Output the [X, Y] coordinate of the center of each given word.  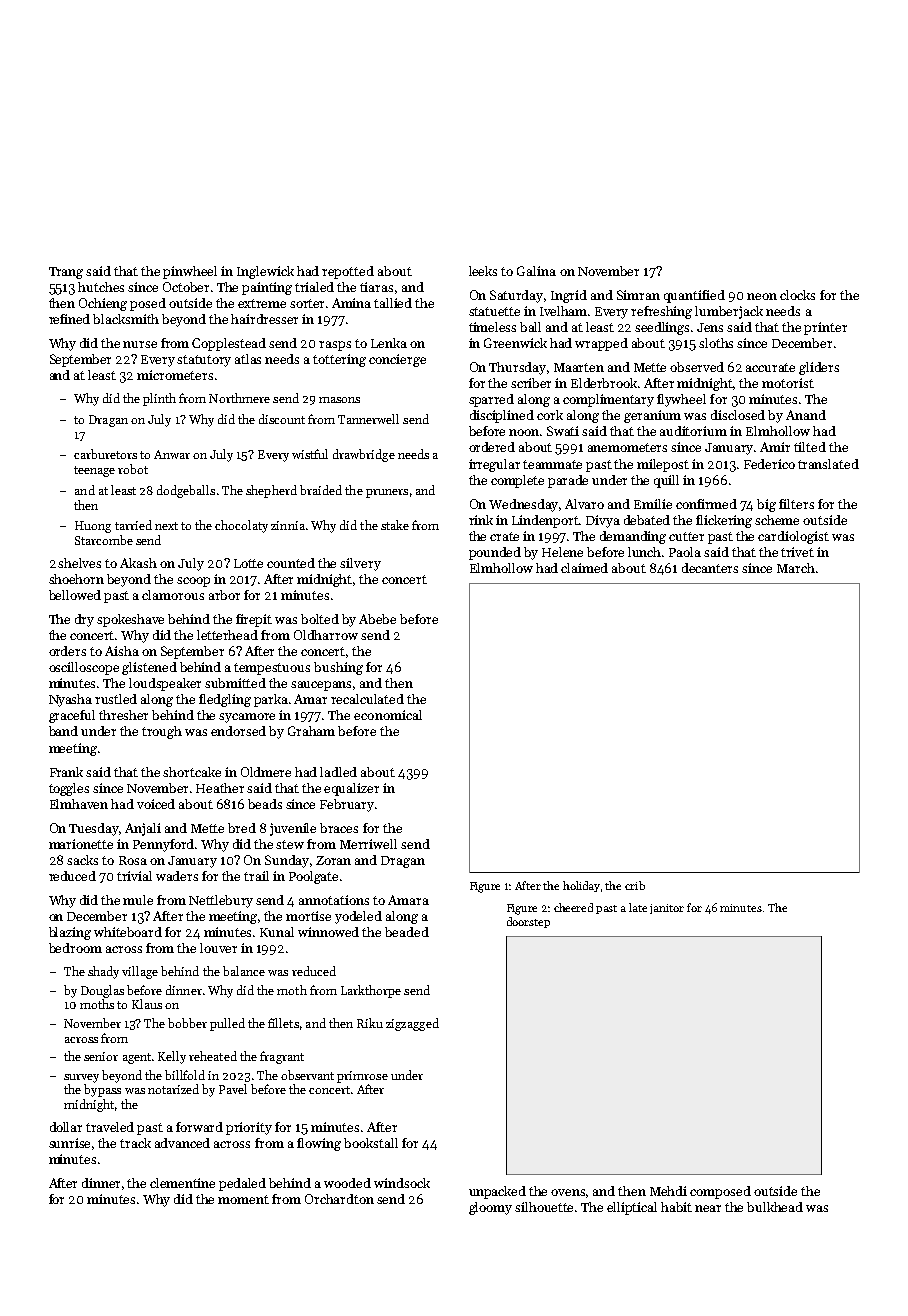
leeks [483, 271]
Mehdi [668, 1191]
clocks [797, 295]
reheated [213, 1056]
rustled [116, 699]
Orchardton [339, 1199]
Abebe [377, 619]
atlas [248, 359]
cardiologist [793, 537]
